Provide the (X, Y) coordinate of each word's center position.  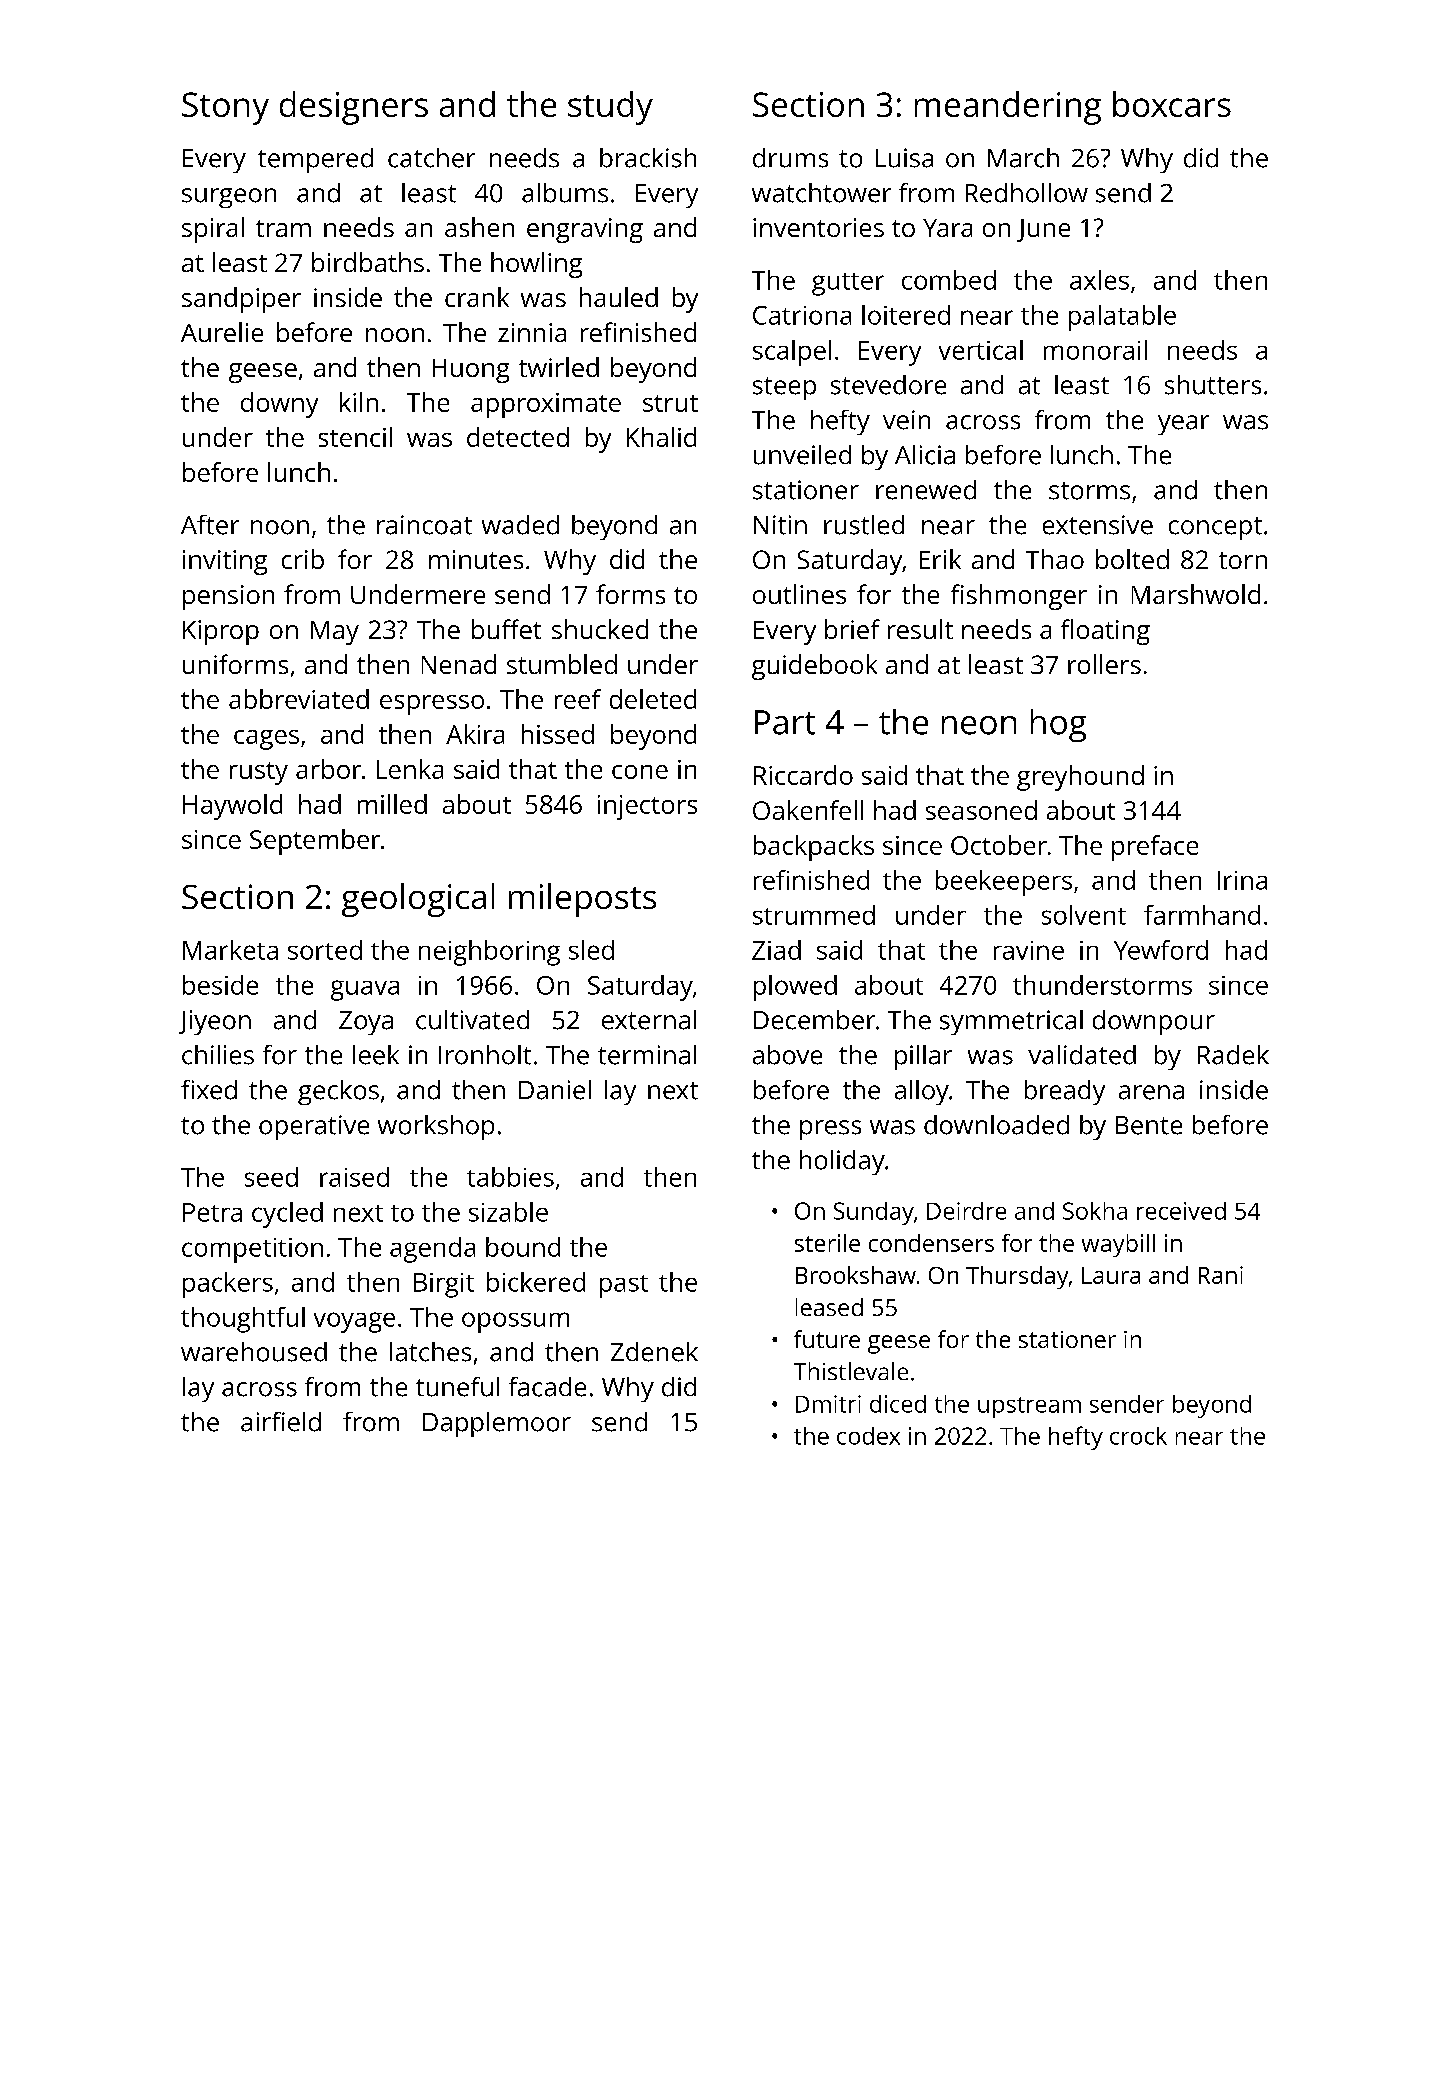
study (610, 108)
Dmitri (828, 1404)
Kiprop (221, 632)
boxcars (1172, 104)
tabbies (510, 1177)
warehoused (254, 1352)
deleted (653, 699)
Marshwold (1196, 594)
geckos (338, 1092)
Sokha (1095, 1211)
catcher (431, 158)
